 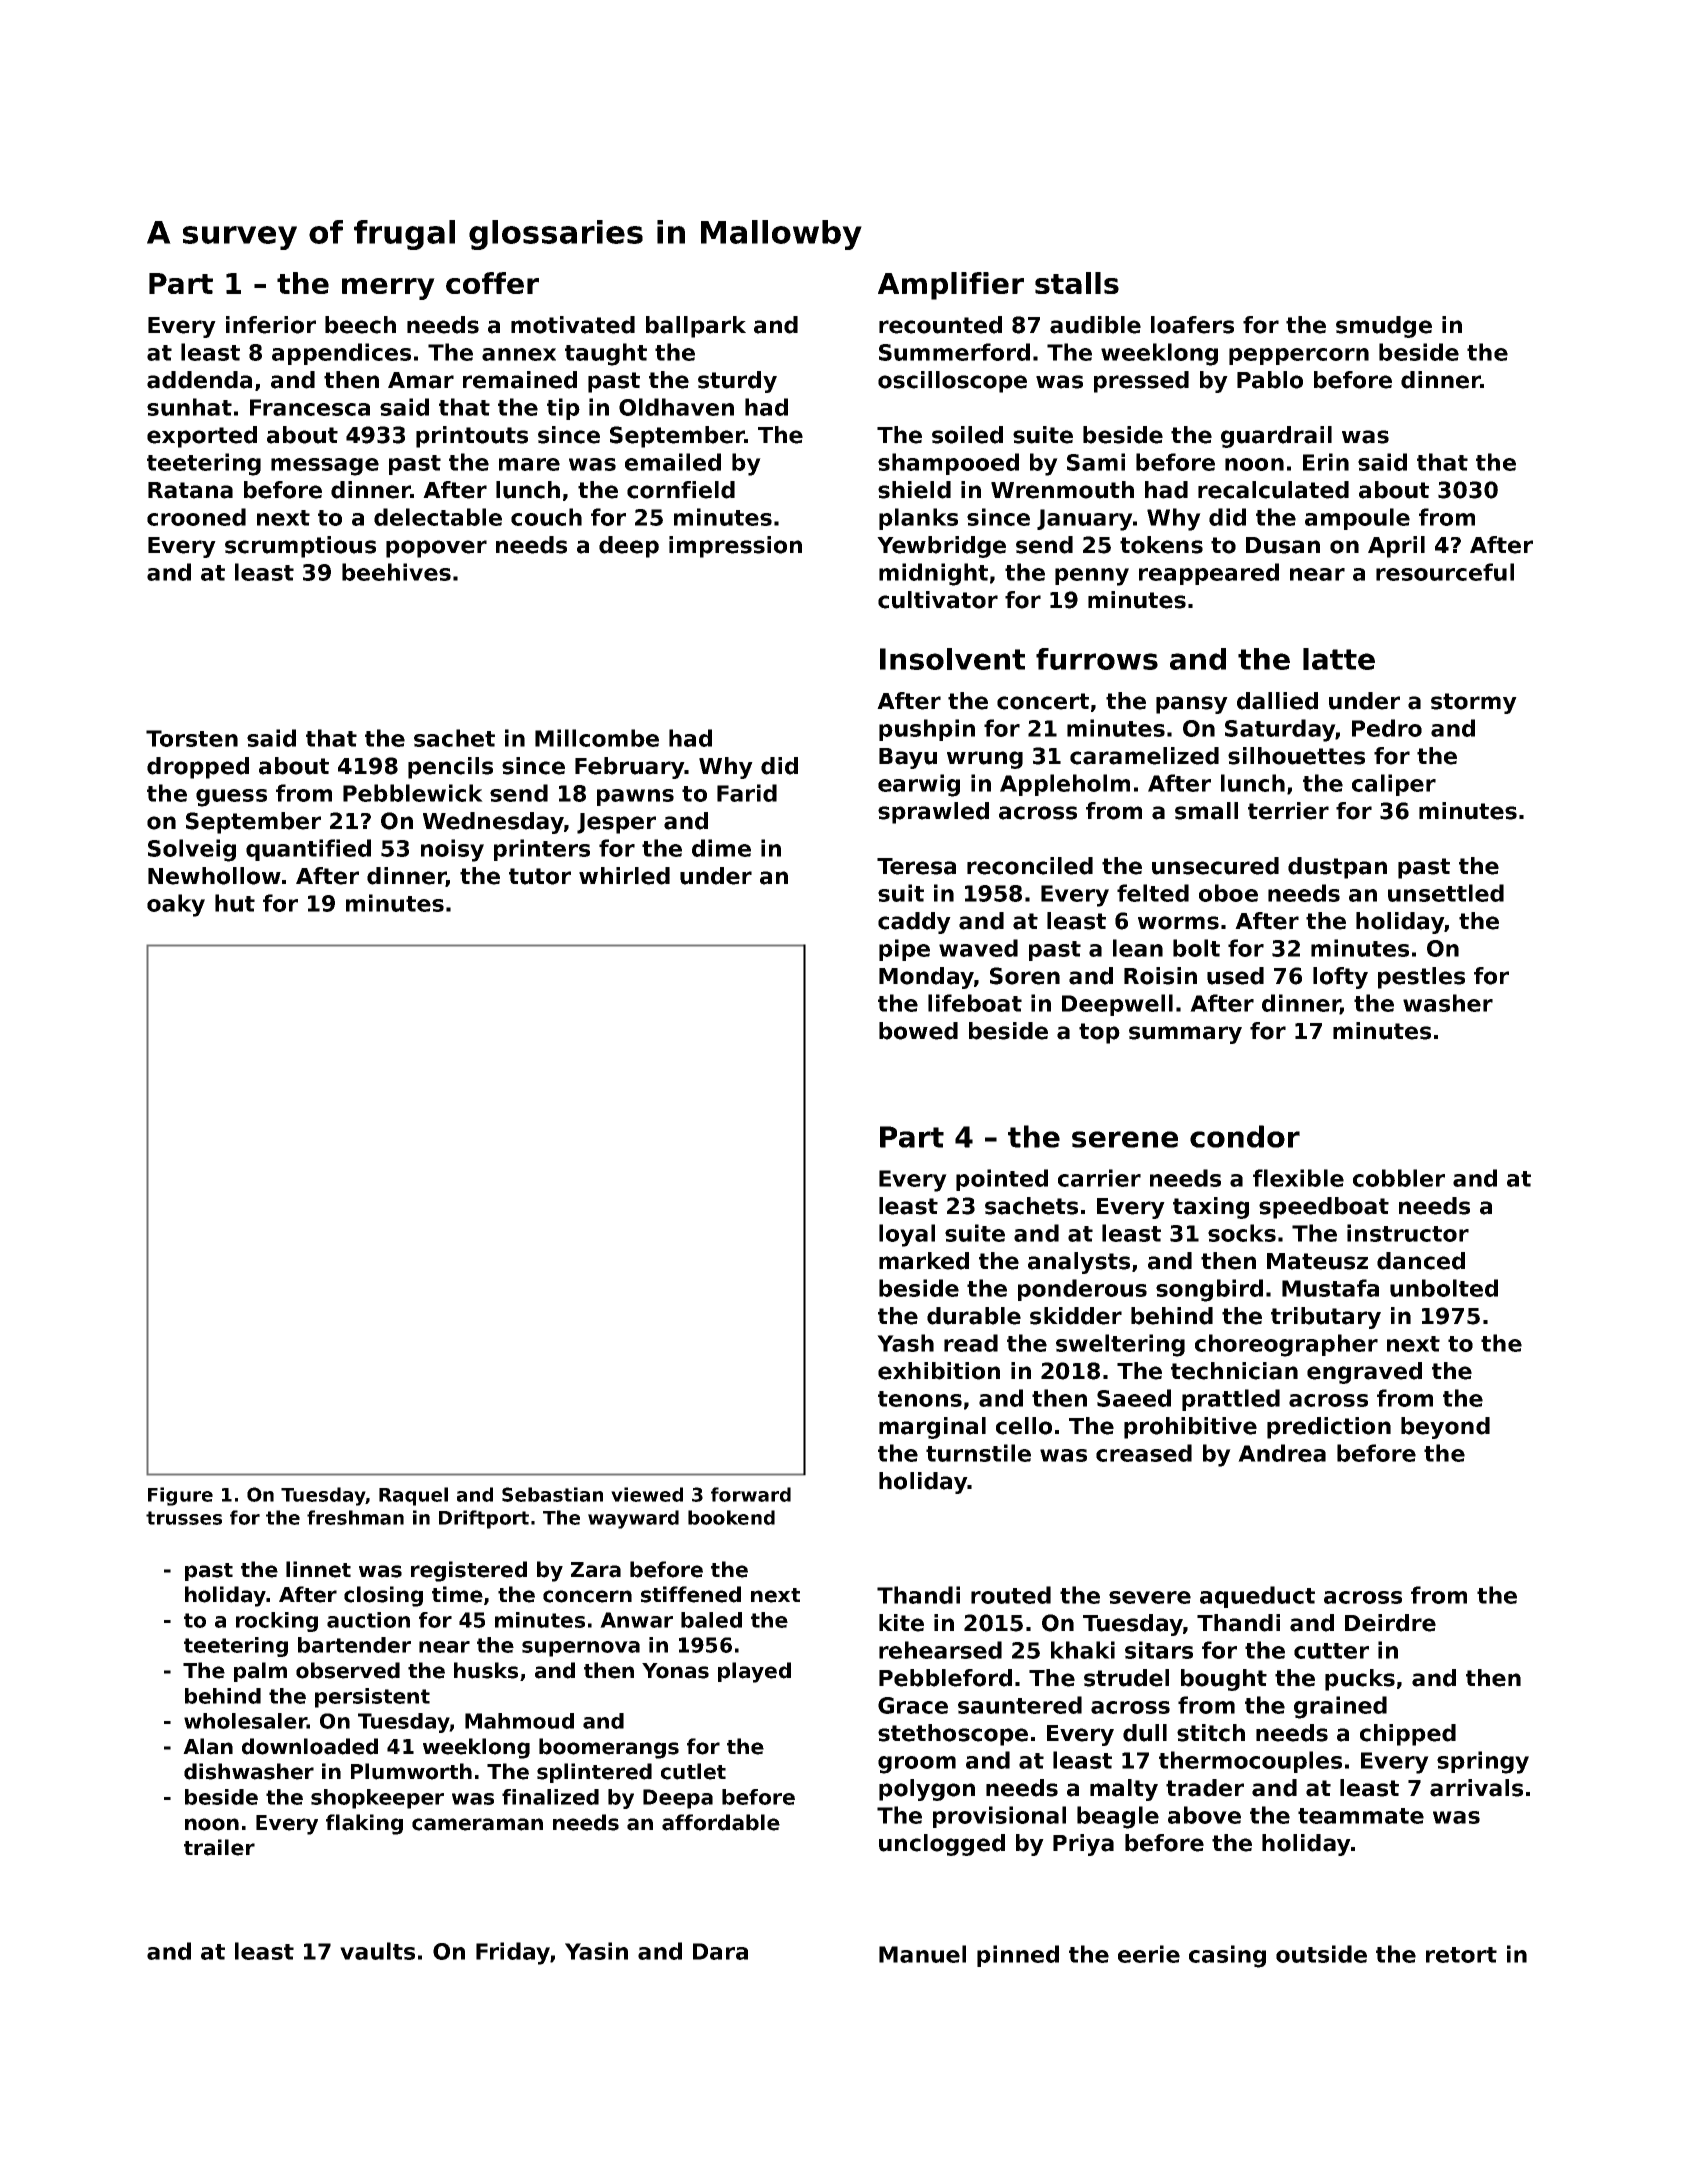 What do you see at coordinates (1483, 1762) in the screenshot?
I see `springy` at bounding box center [1483, 1762].
